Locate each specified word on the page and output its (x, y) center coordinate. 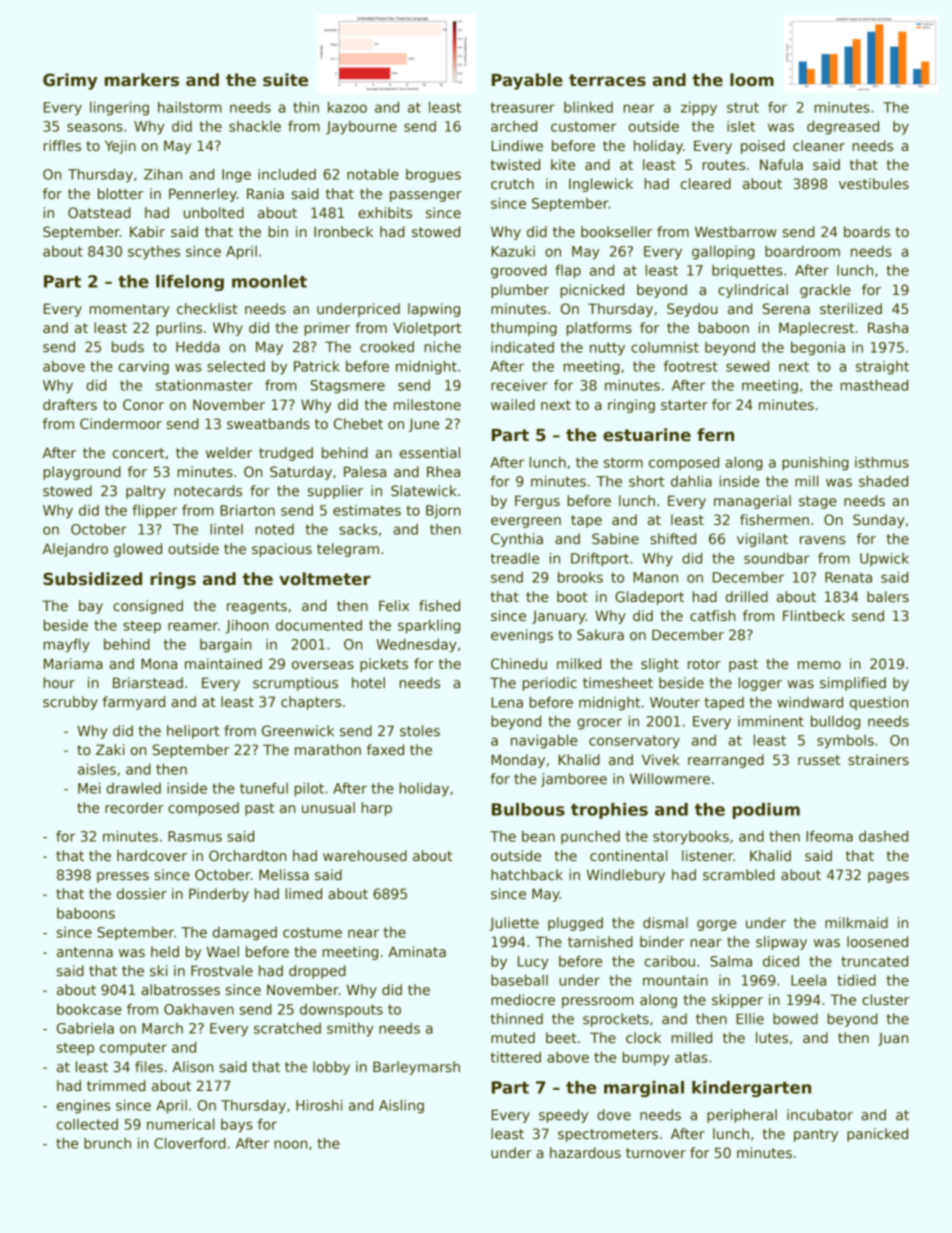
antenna (85, 952)
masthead (874, 385)
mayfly (67, 646)
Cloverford (190, 1143)
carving (144, 368)
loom (752, 80)
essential (430, 452)
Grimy (70, 81)
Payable (527, 81)
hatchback (527, 874)
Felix (394, 605)
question (879, 703)
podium (766, 811)
